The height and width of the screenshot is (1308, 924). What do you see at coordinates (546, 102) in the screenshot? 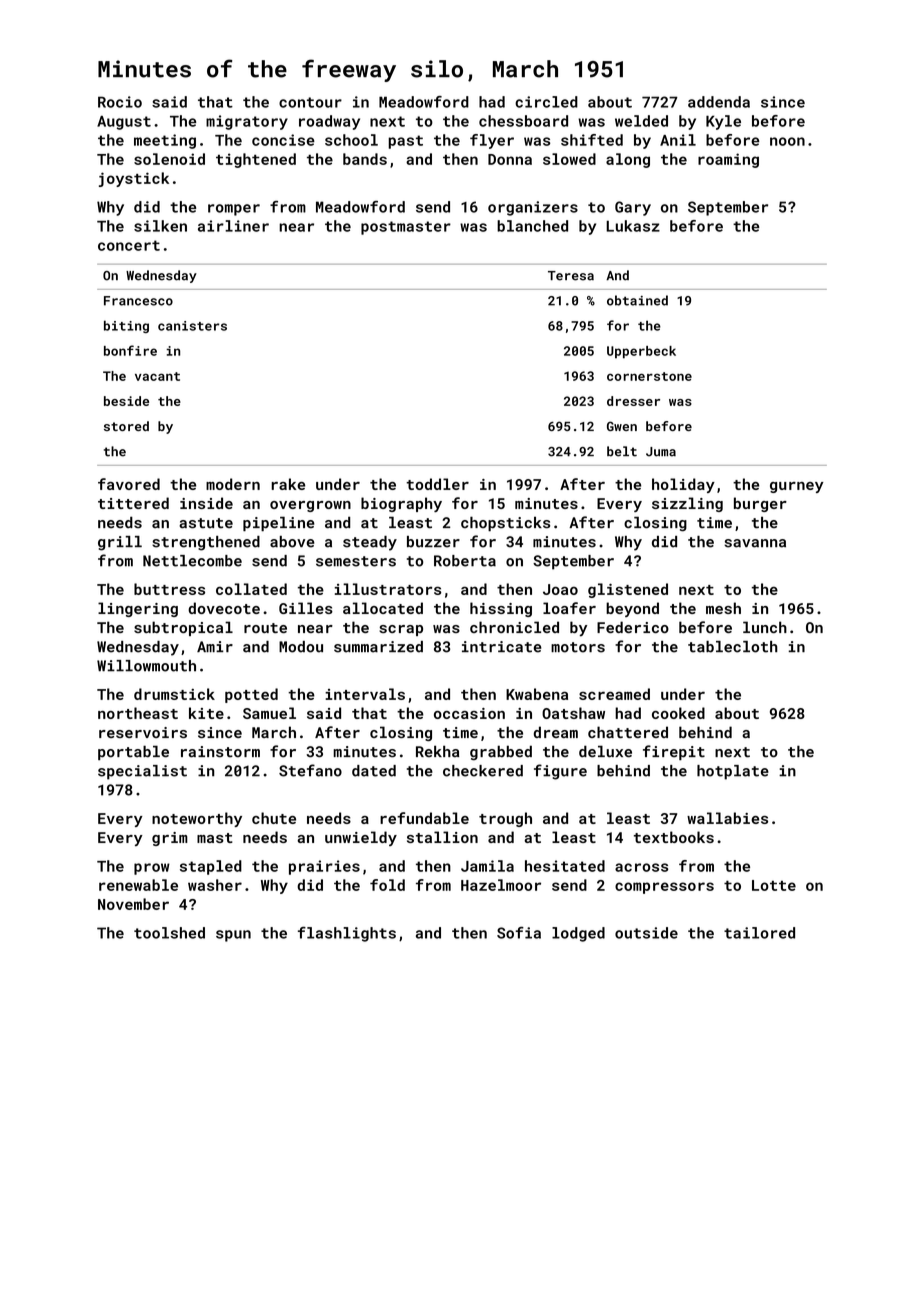
I see `circled` at bounding box center [546, 102].
